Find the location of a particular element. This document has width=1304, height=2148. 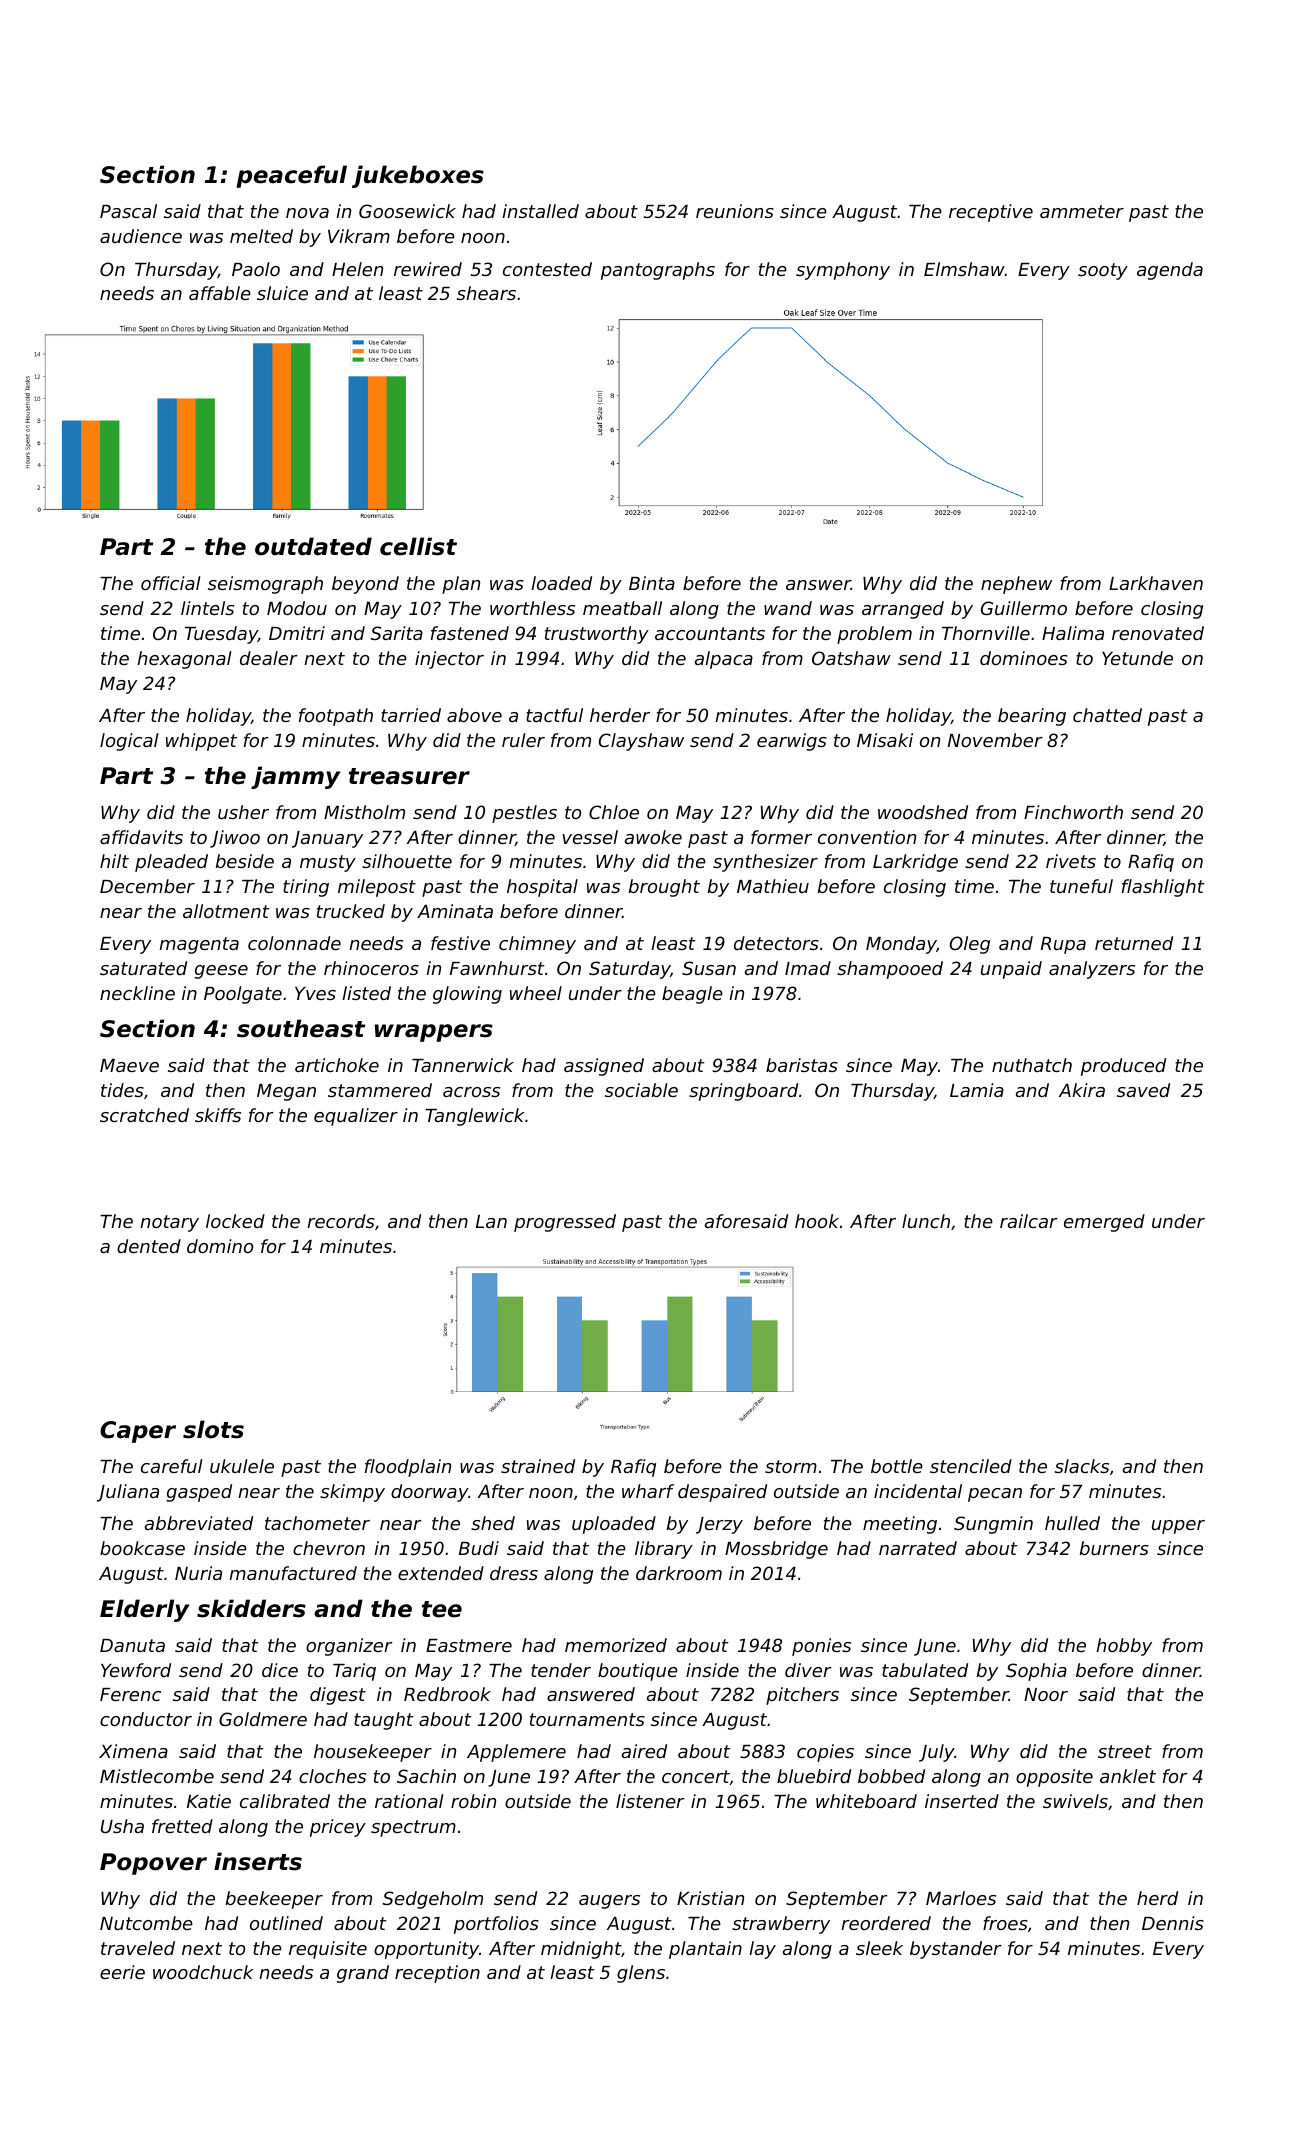

Katie is located at coordinates (209, 1801).
